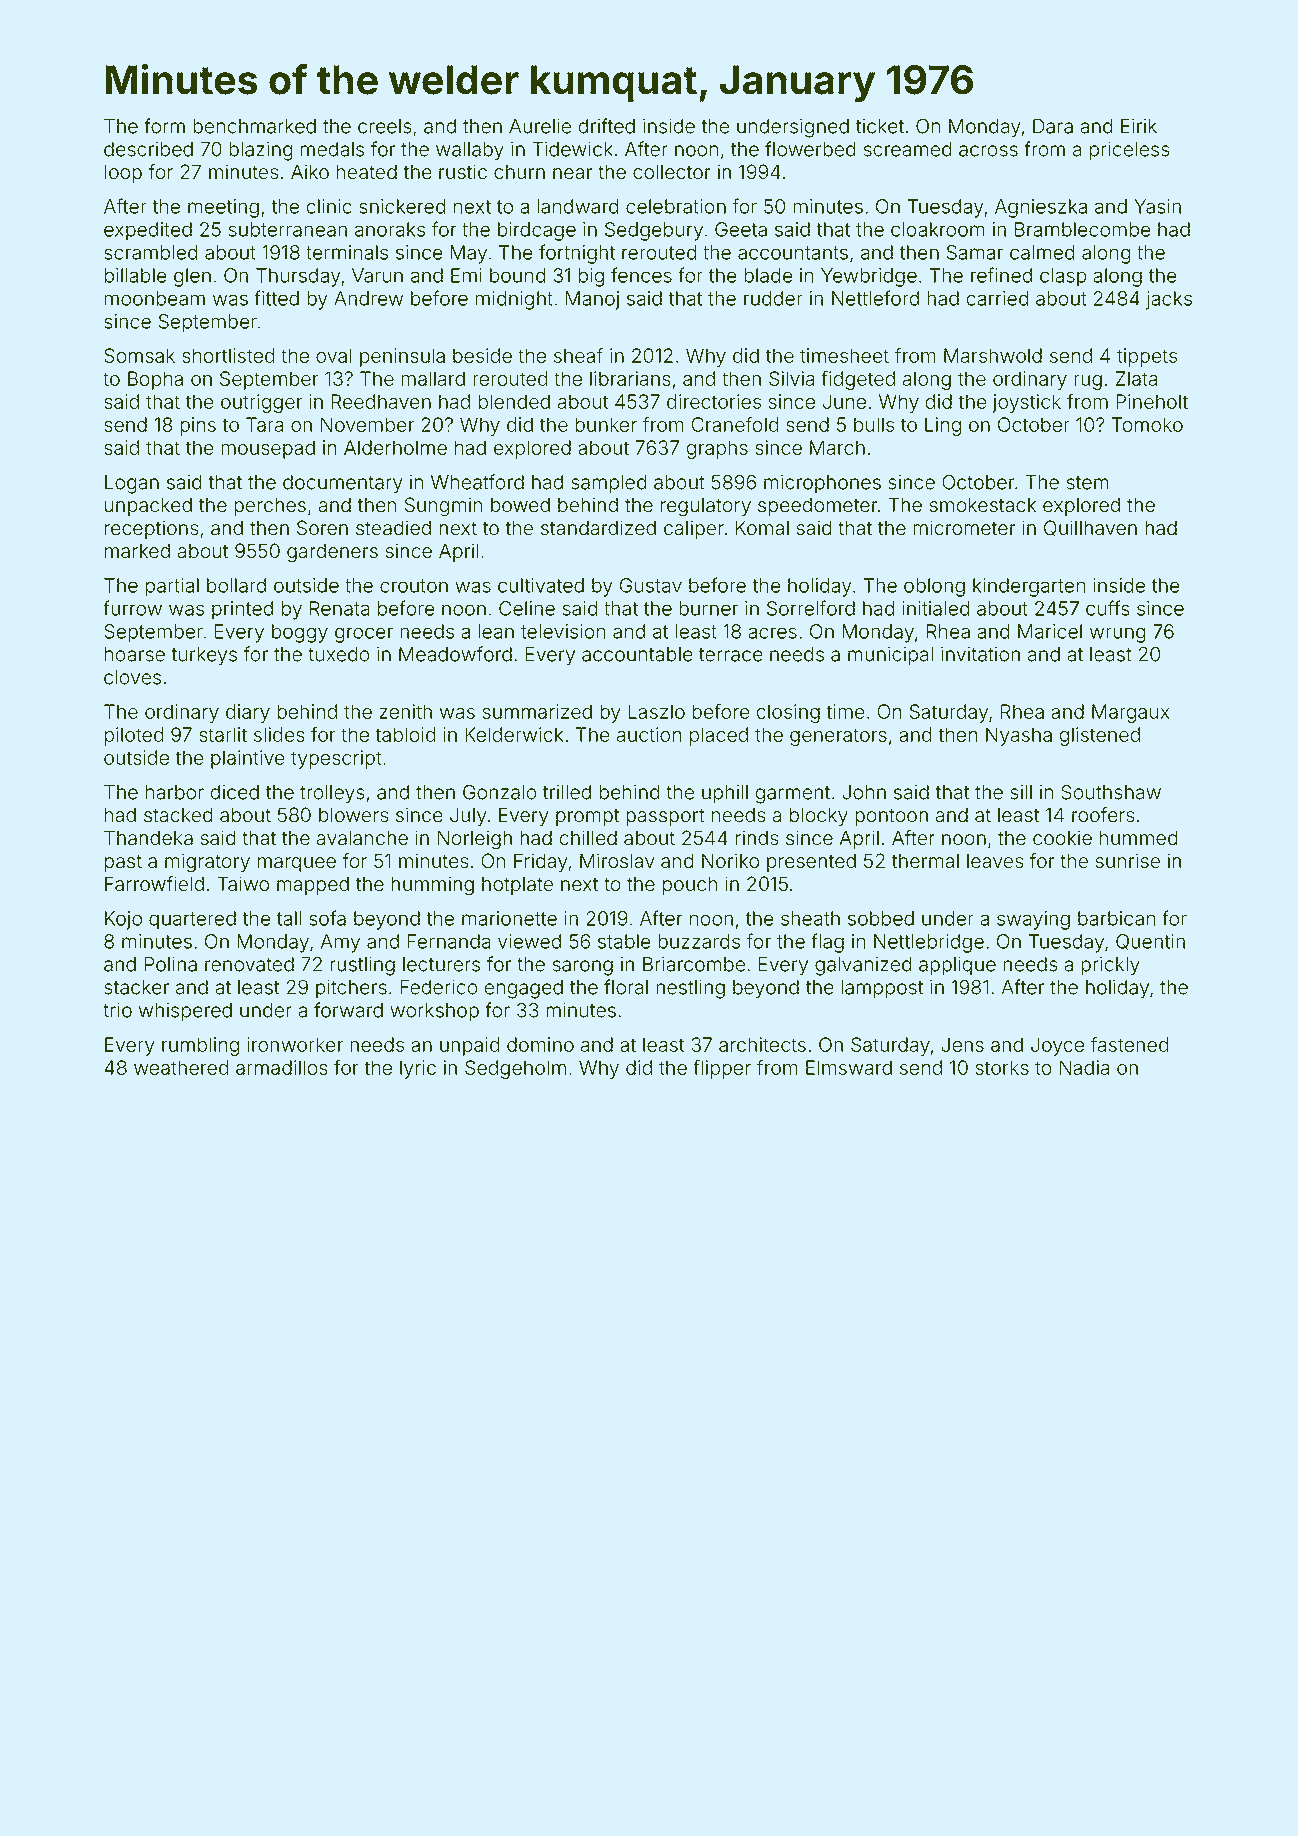  Describe the element at coordinates (537, 711) in the screenshot. I see `summarized` at that location.
